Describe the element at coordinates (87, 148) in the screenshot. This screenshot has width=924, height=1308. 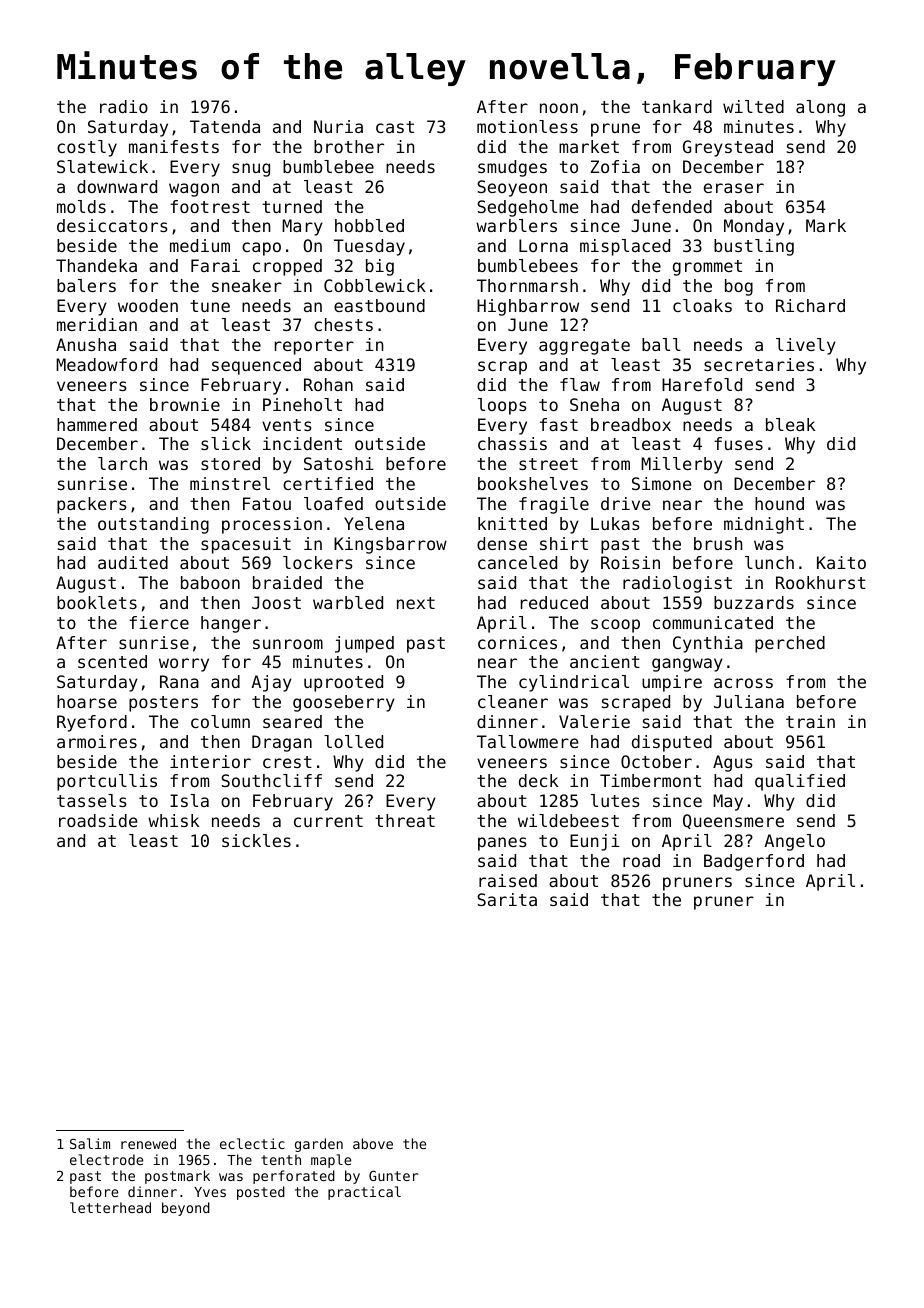
I see `costly` at that location.
